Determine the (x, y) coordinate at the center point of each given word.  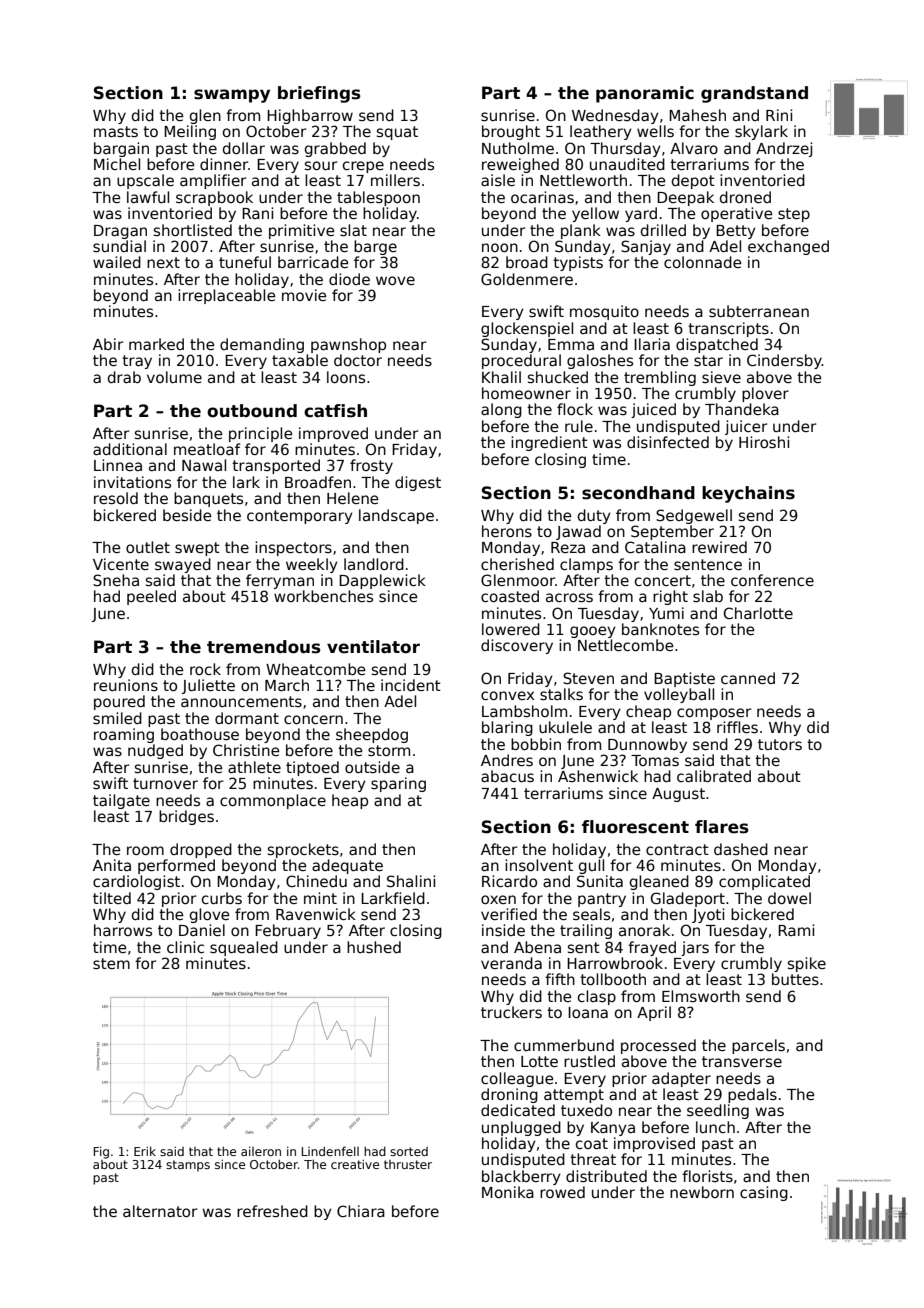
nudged (155, 751)
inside (503, 930)
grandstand (754, 94)
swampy (232, 96)
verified (509, 914)
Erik (145, 1151)
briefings (319, 94)
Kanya (613, 1129)
